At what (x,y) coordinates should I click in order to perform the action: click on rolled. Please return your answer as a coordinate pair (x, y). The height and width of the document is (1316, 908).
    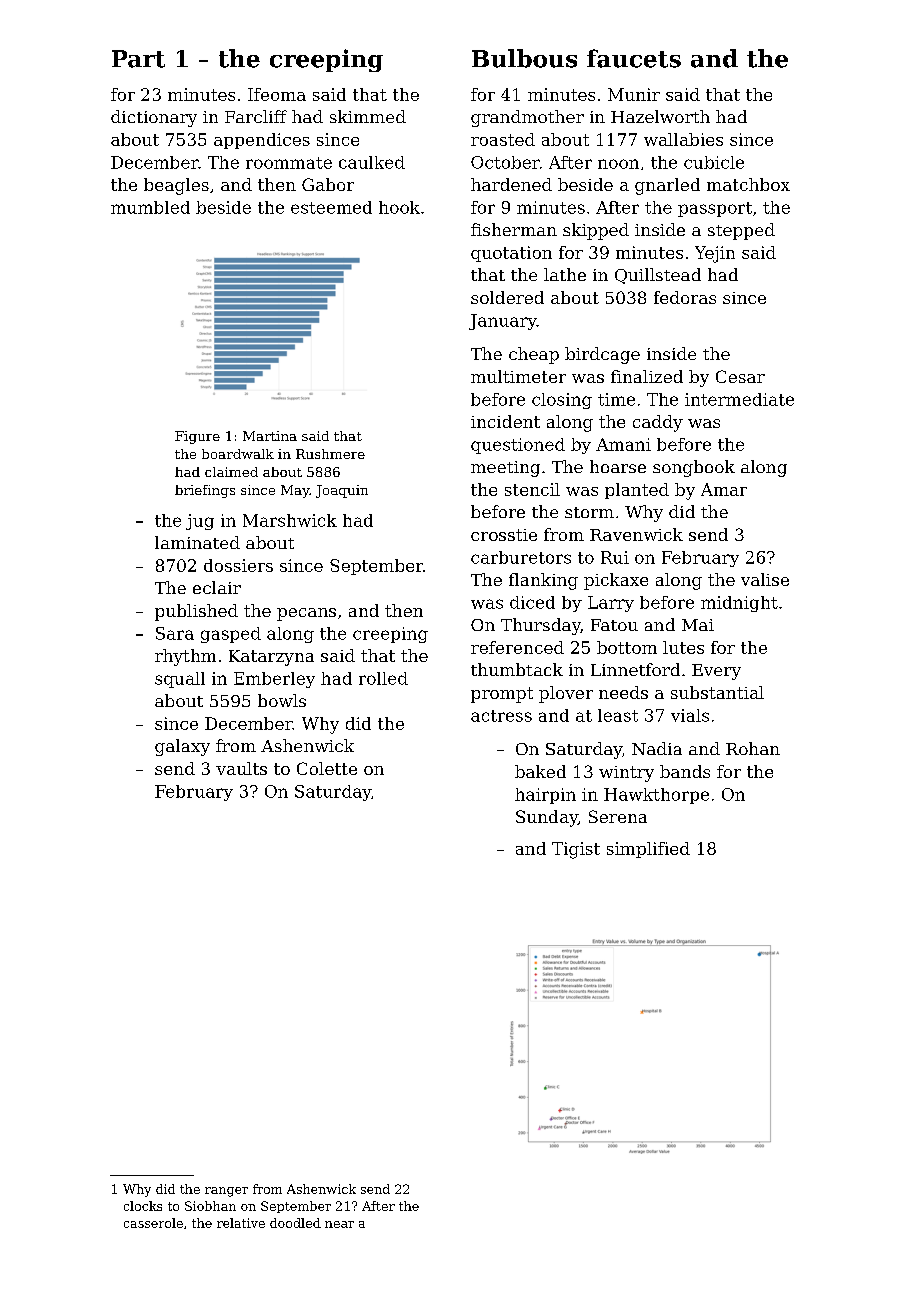
    Looking at the image, I should click on (383, 678).
